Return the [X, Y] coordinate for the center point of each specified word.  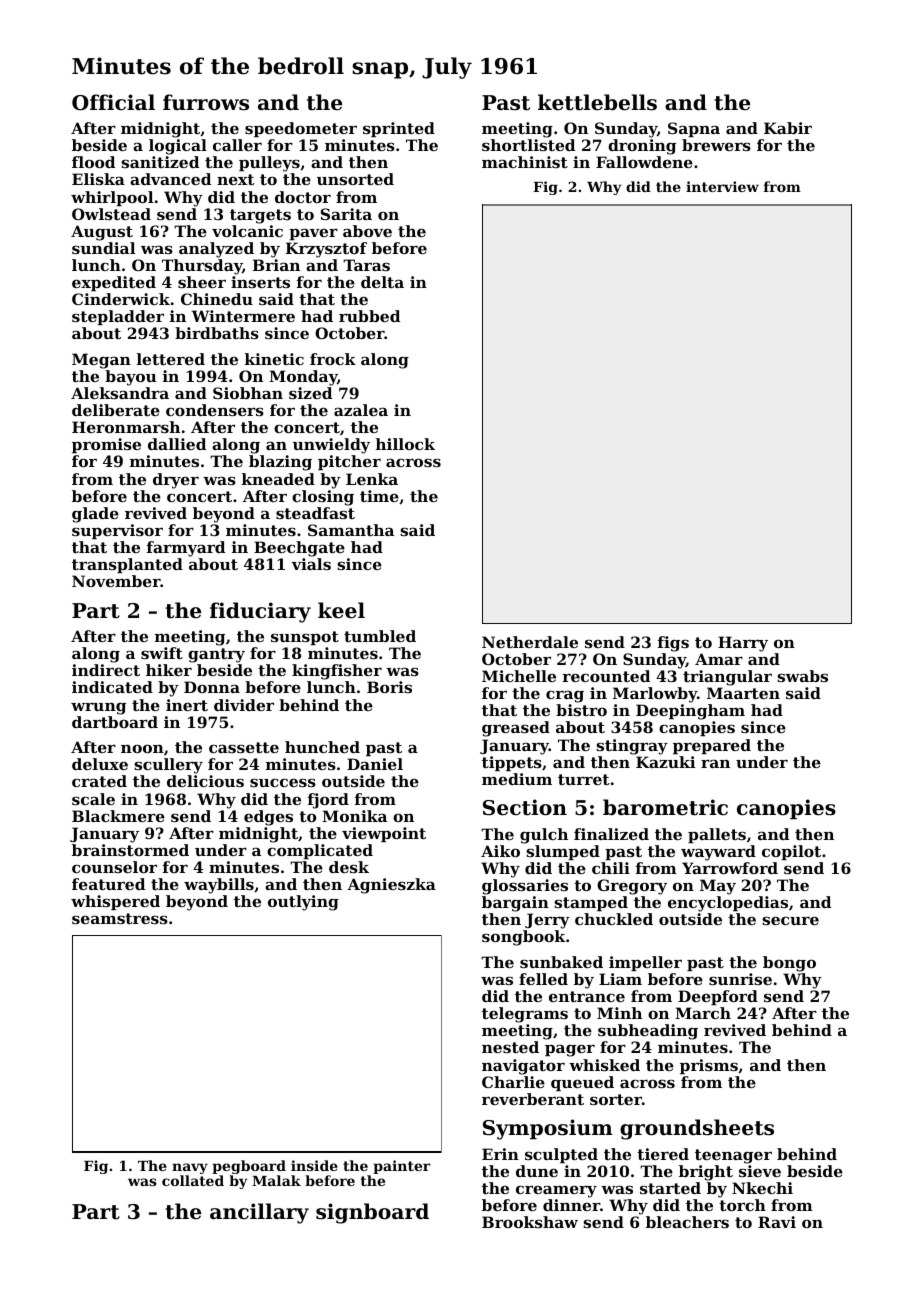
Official [113, 102]
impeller [645, 963]
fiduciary [260, 612]
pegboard [249, 1167]
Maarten [743, 693]
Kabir [788, 128]
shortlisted [528, 145]
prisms [709, 1066]
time [379, 496]
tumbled [380, 636]
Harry [743, 644]
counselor [114, 867]
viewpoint [384, 834]
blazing [280, 463]
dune [537, 1171]
